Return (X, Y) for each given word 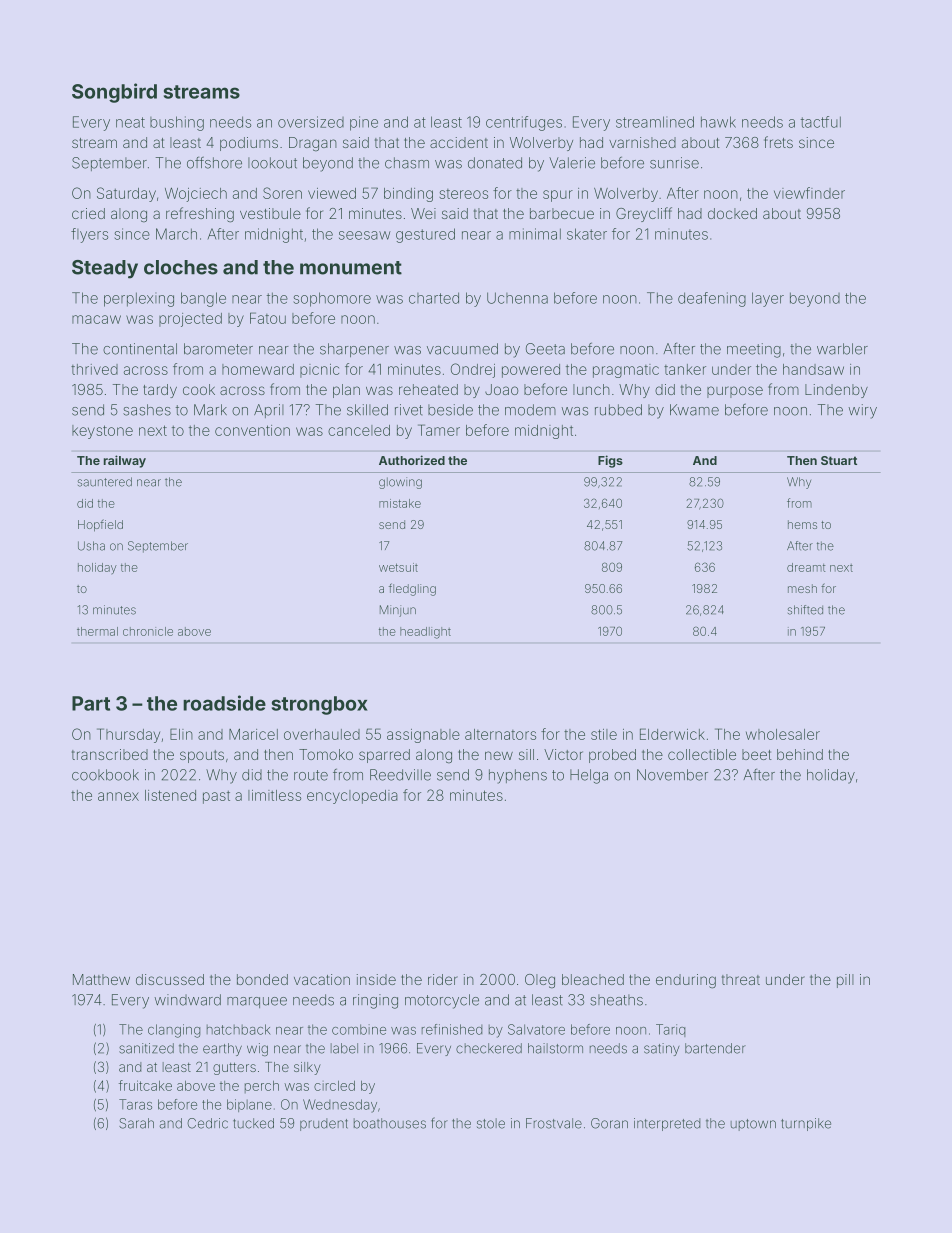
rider (443, 979)
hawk (718, 122)
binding (408, 195)
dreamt (806, 567)
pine (364, 123)
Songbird (114, 93)
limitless (274, 795)
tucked (253, 1123)
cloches (181, 267)
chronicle (148, 631)
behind (800, 754)
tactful (821, 122)
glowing (400, 483)
